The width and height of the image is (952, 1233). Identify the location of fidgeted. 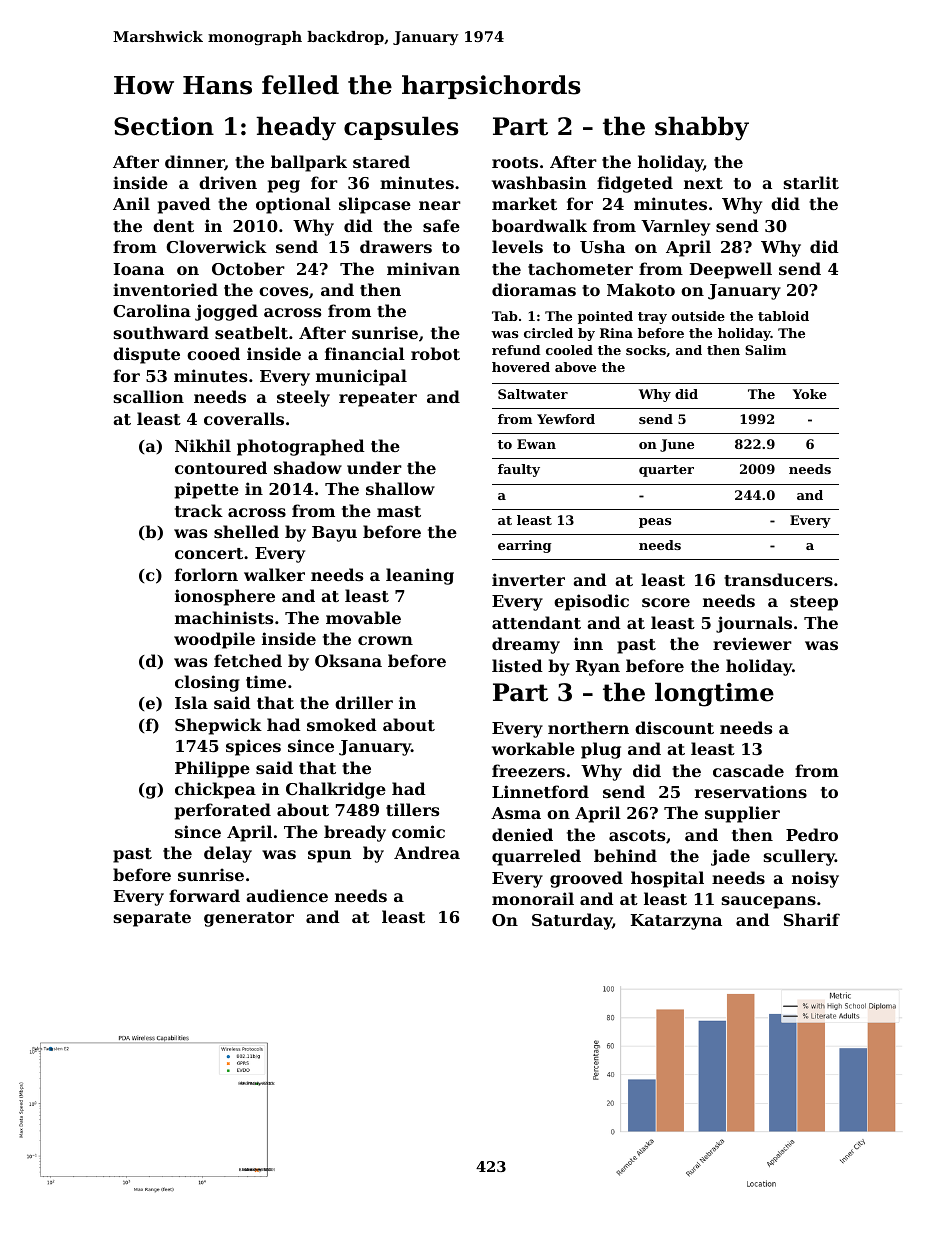
(635, 184).
